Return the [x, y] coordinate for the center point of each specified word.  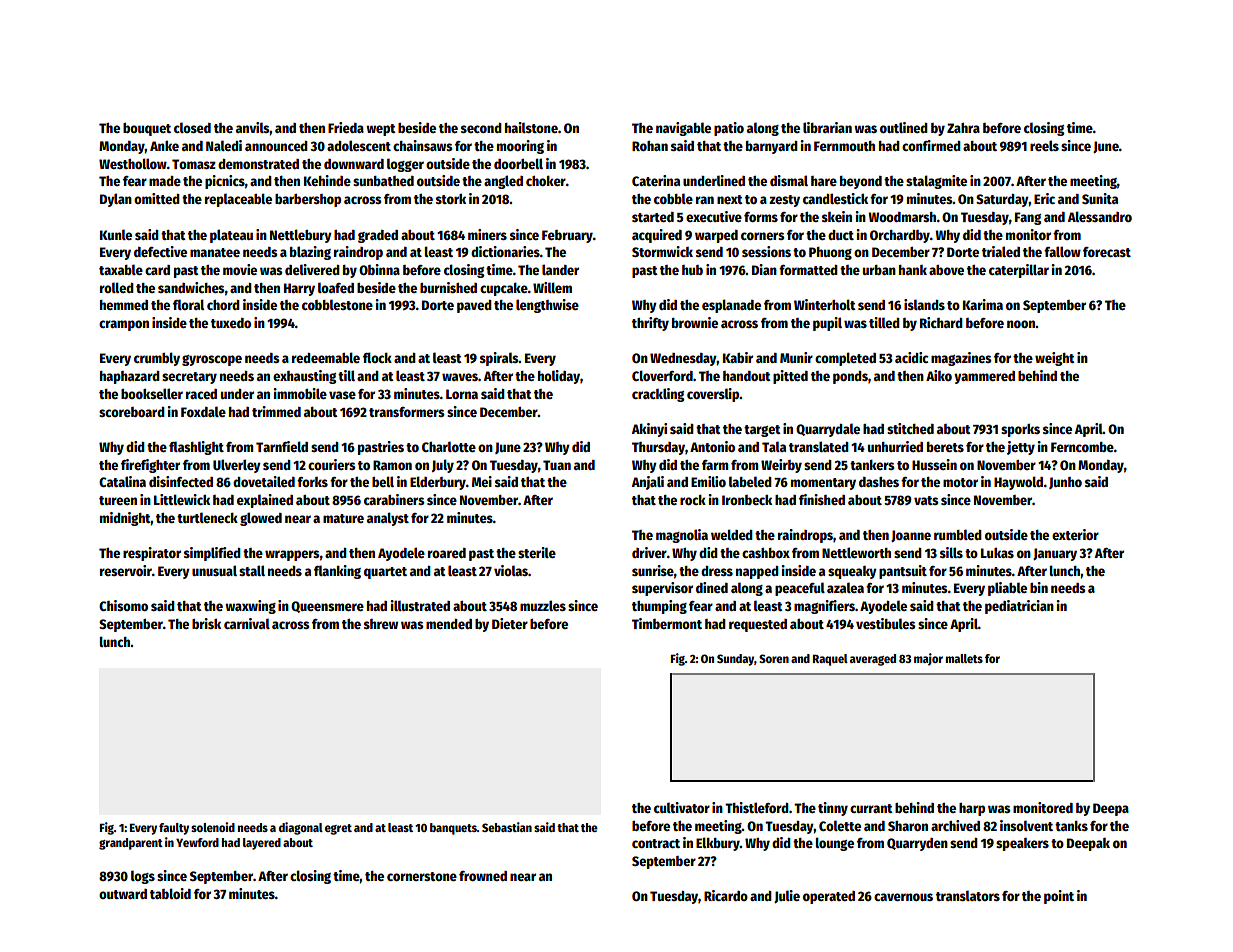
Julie [787, 896]
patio [729, 129]
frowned [483, 876]
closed [192, 127]
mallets [964, 658]
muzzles [543, 605]
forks [312, 482]
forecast [1107, 252]
